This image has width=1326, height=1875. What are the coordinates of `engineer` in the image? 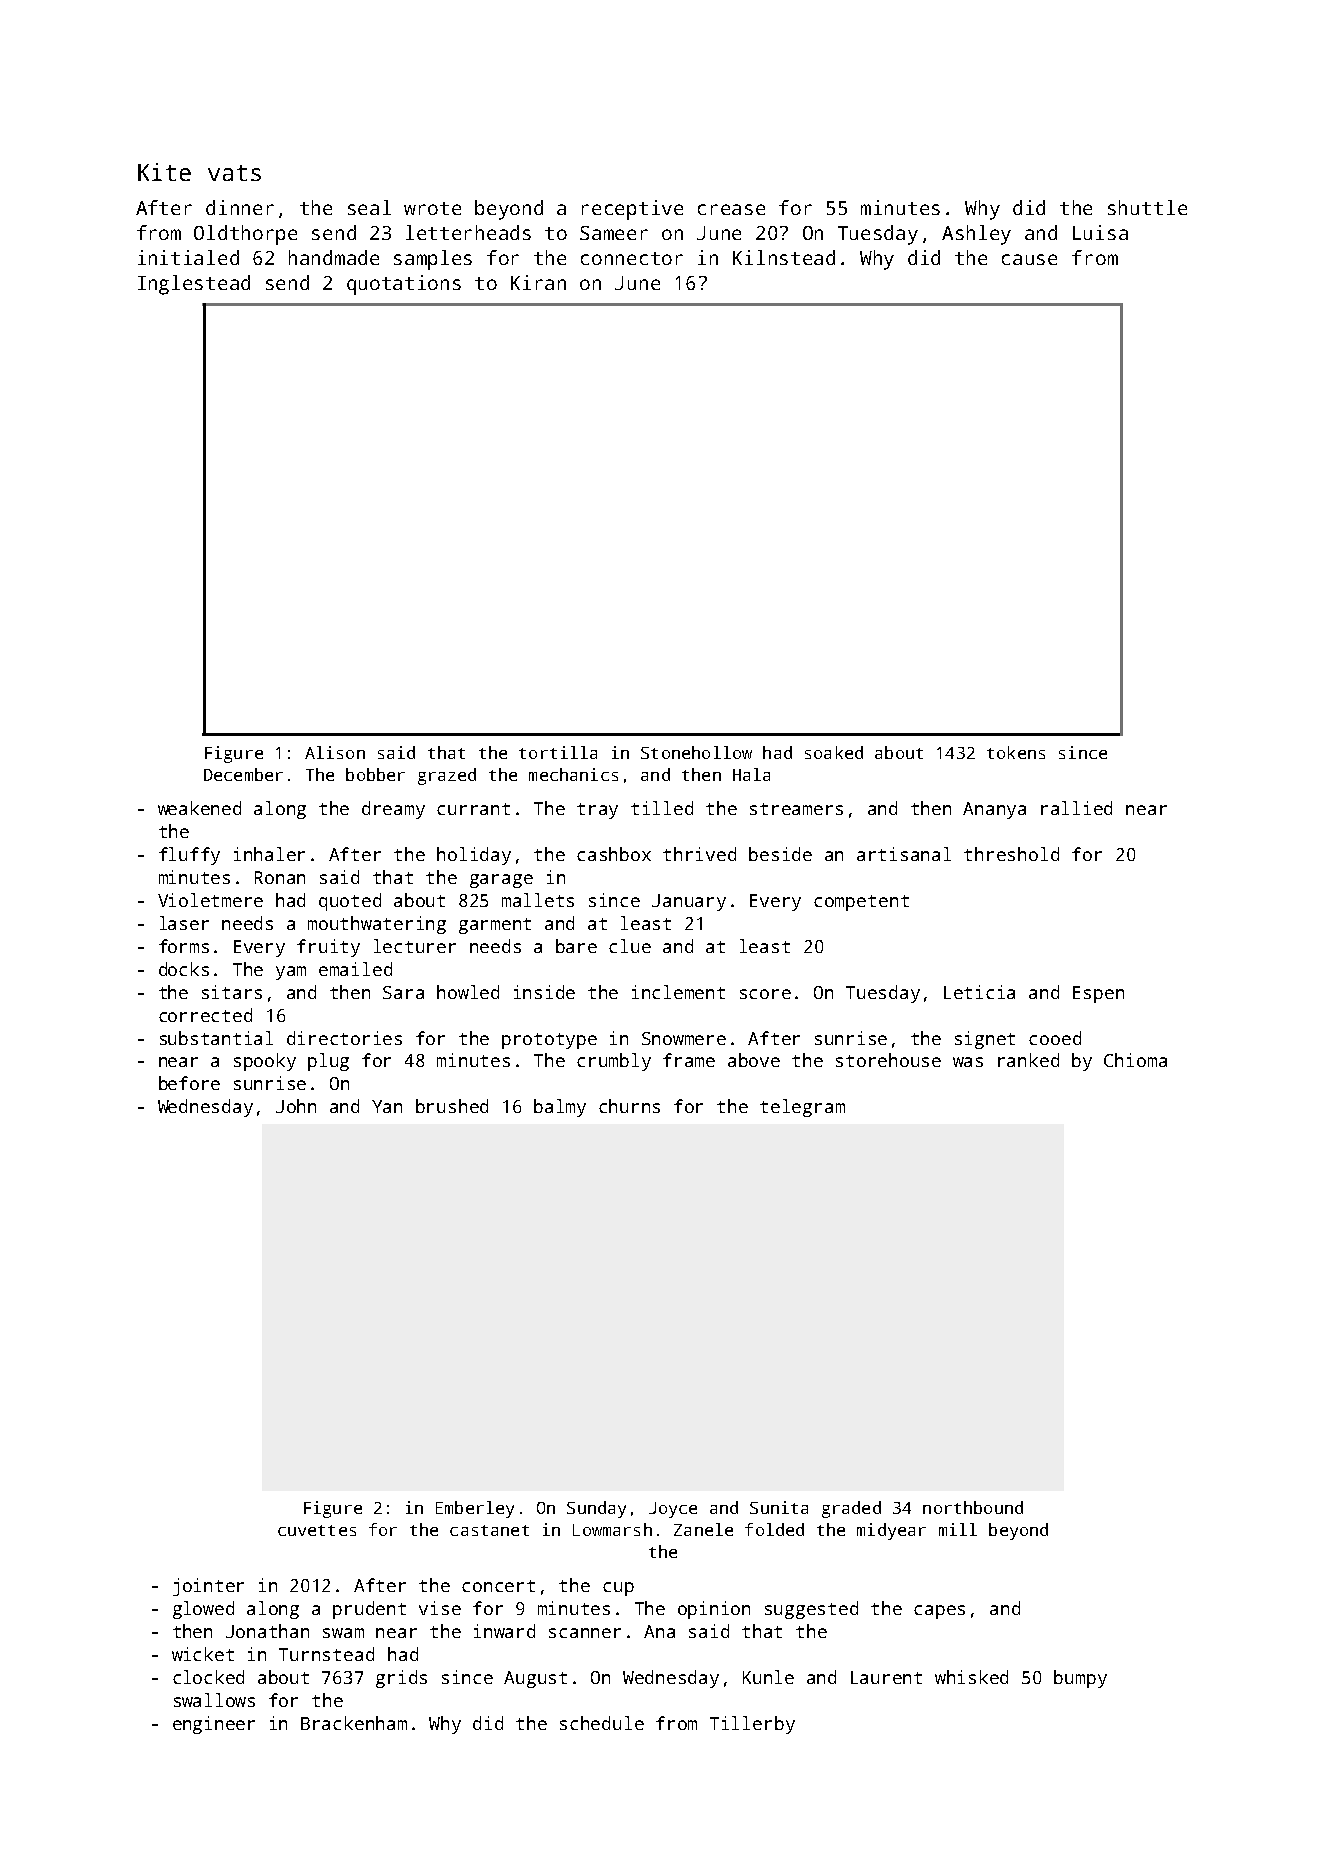 It's located at (214, 1725).
